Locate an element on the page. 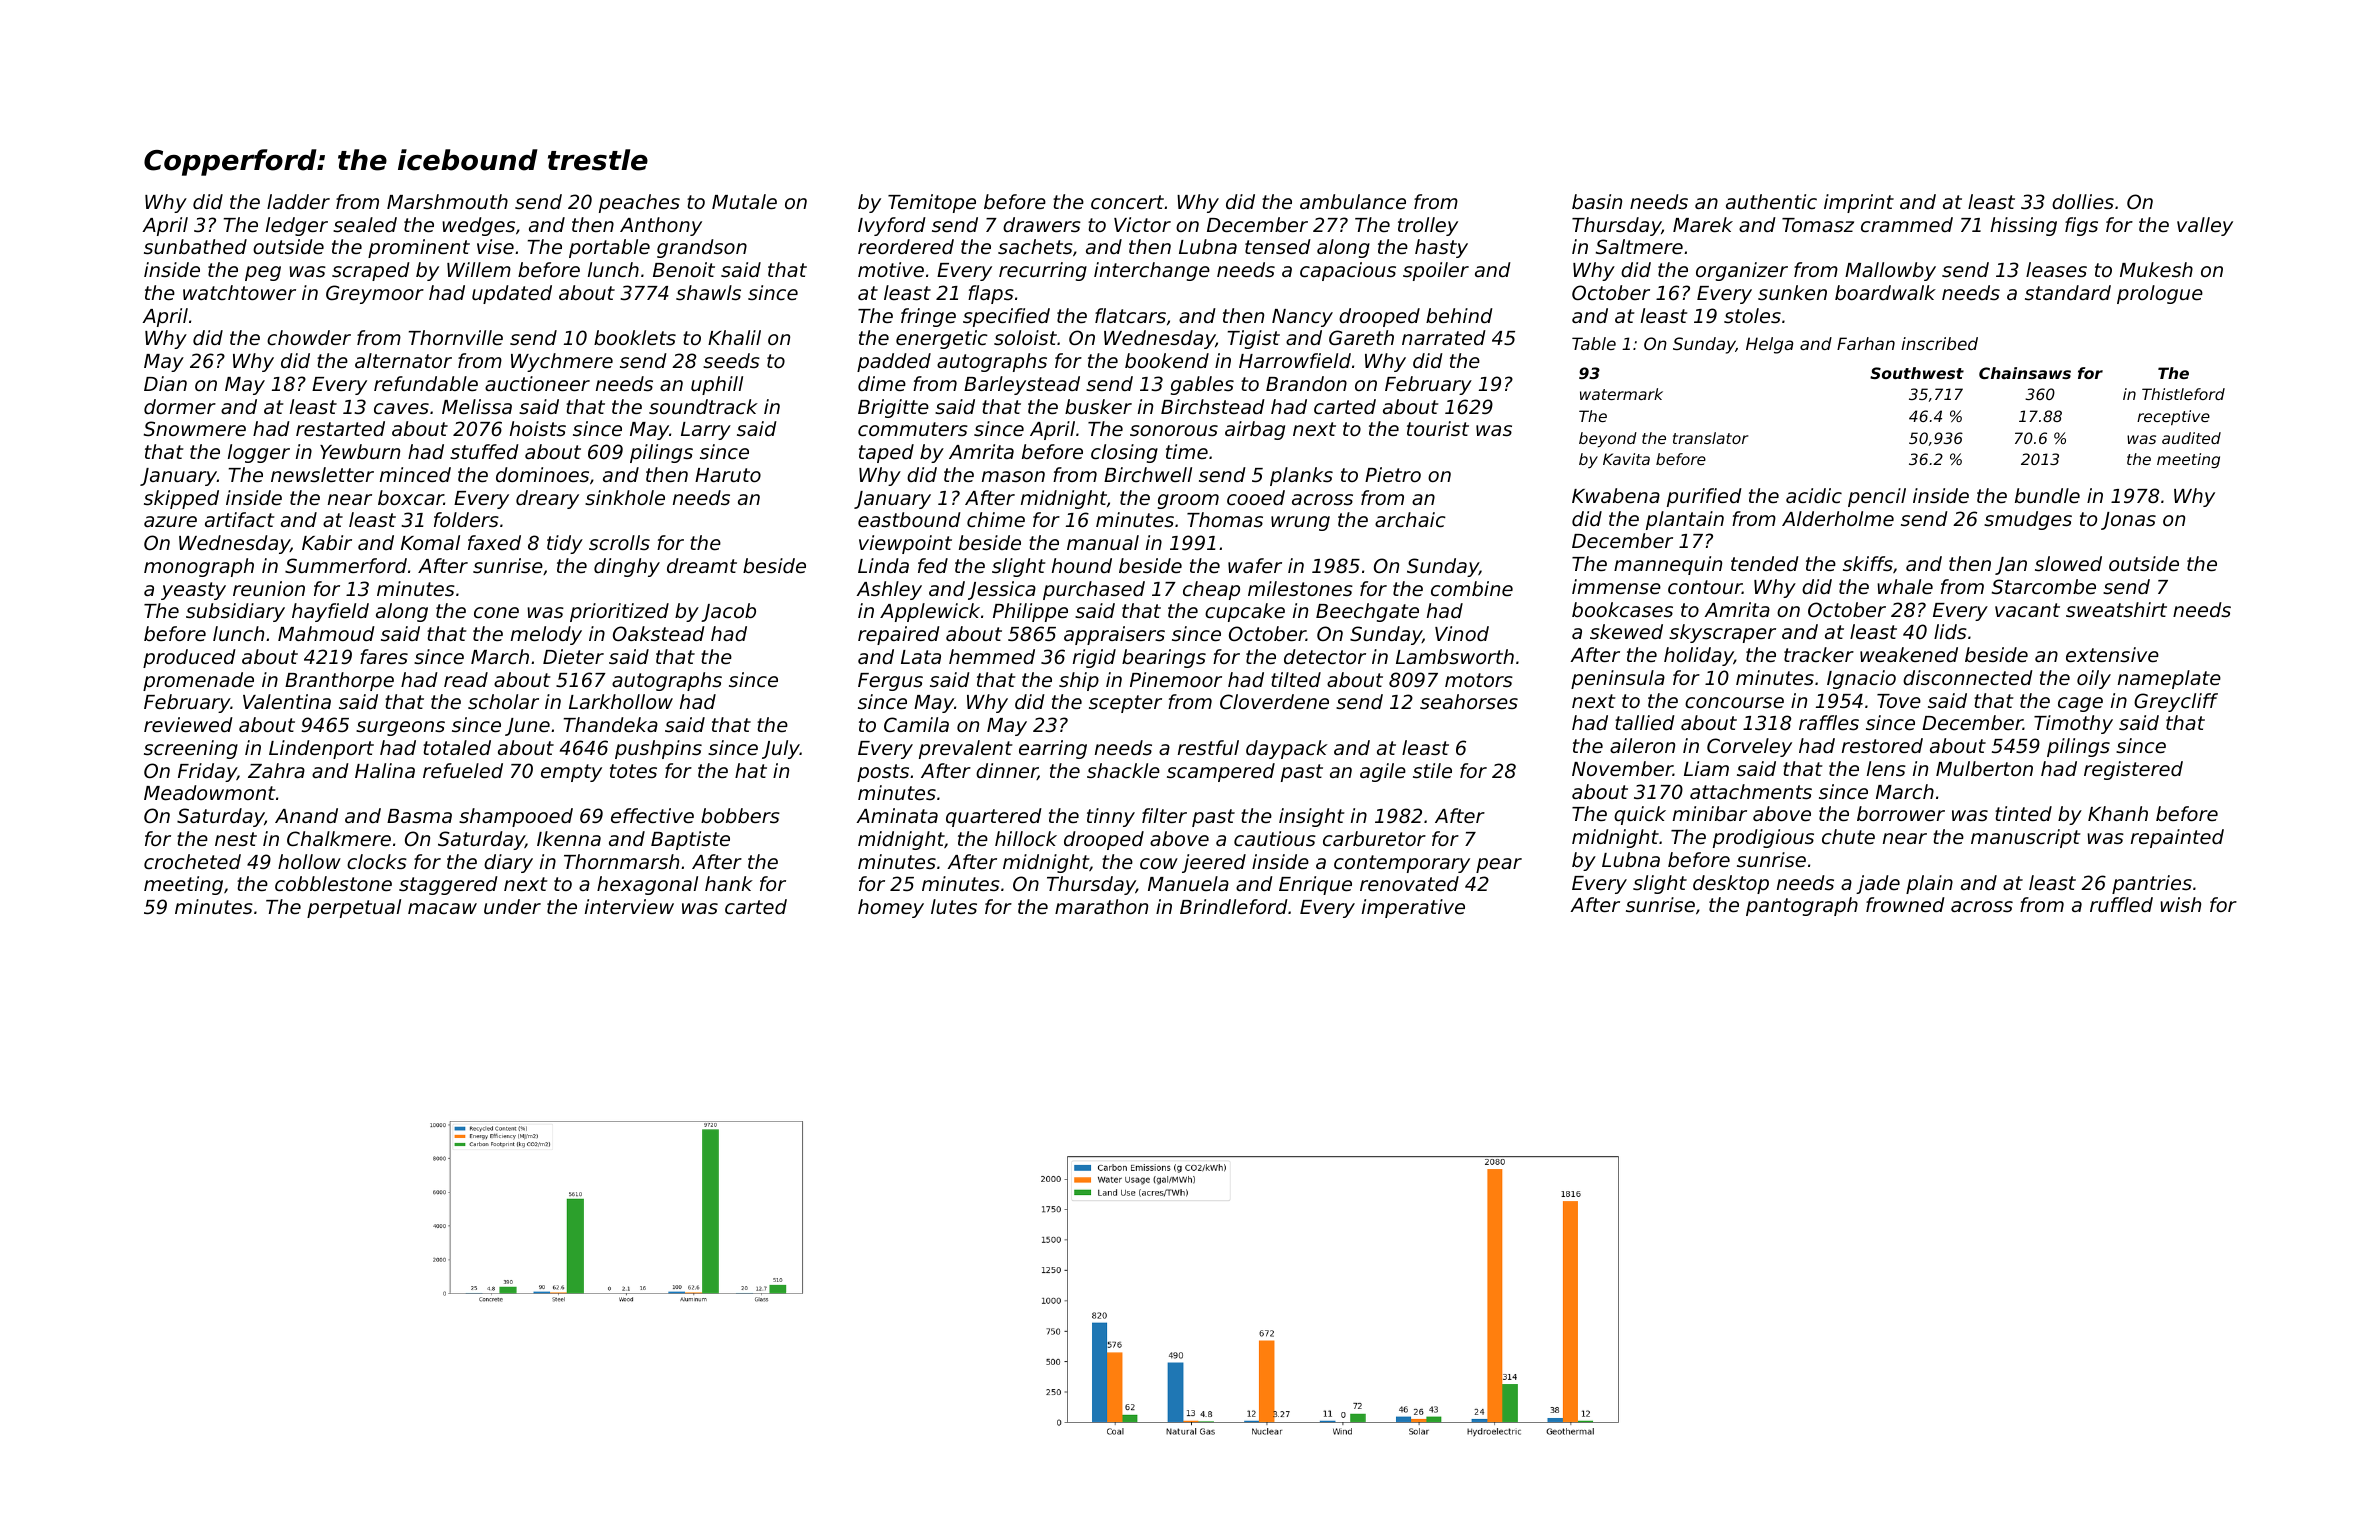  perpetual is located at coordinates (354, 908).
